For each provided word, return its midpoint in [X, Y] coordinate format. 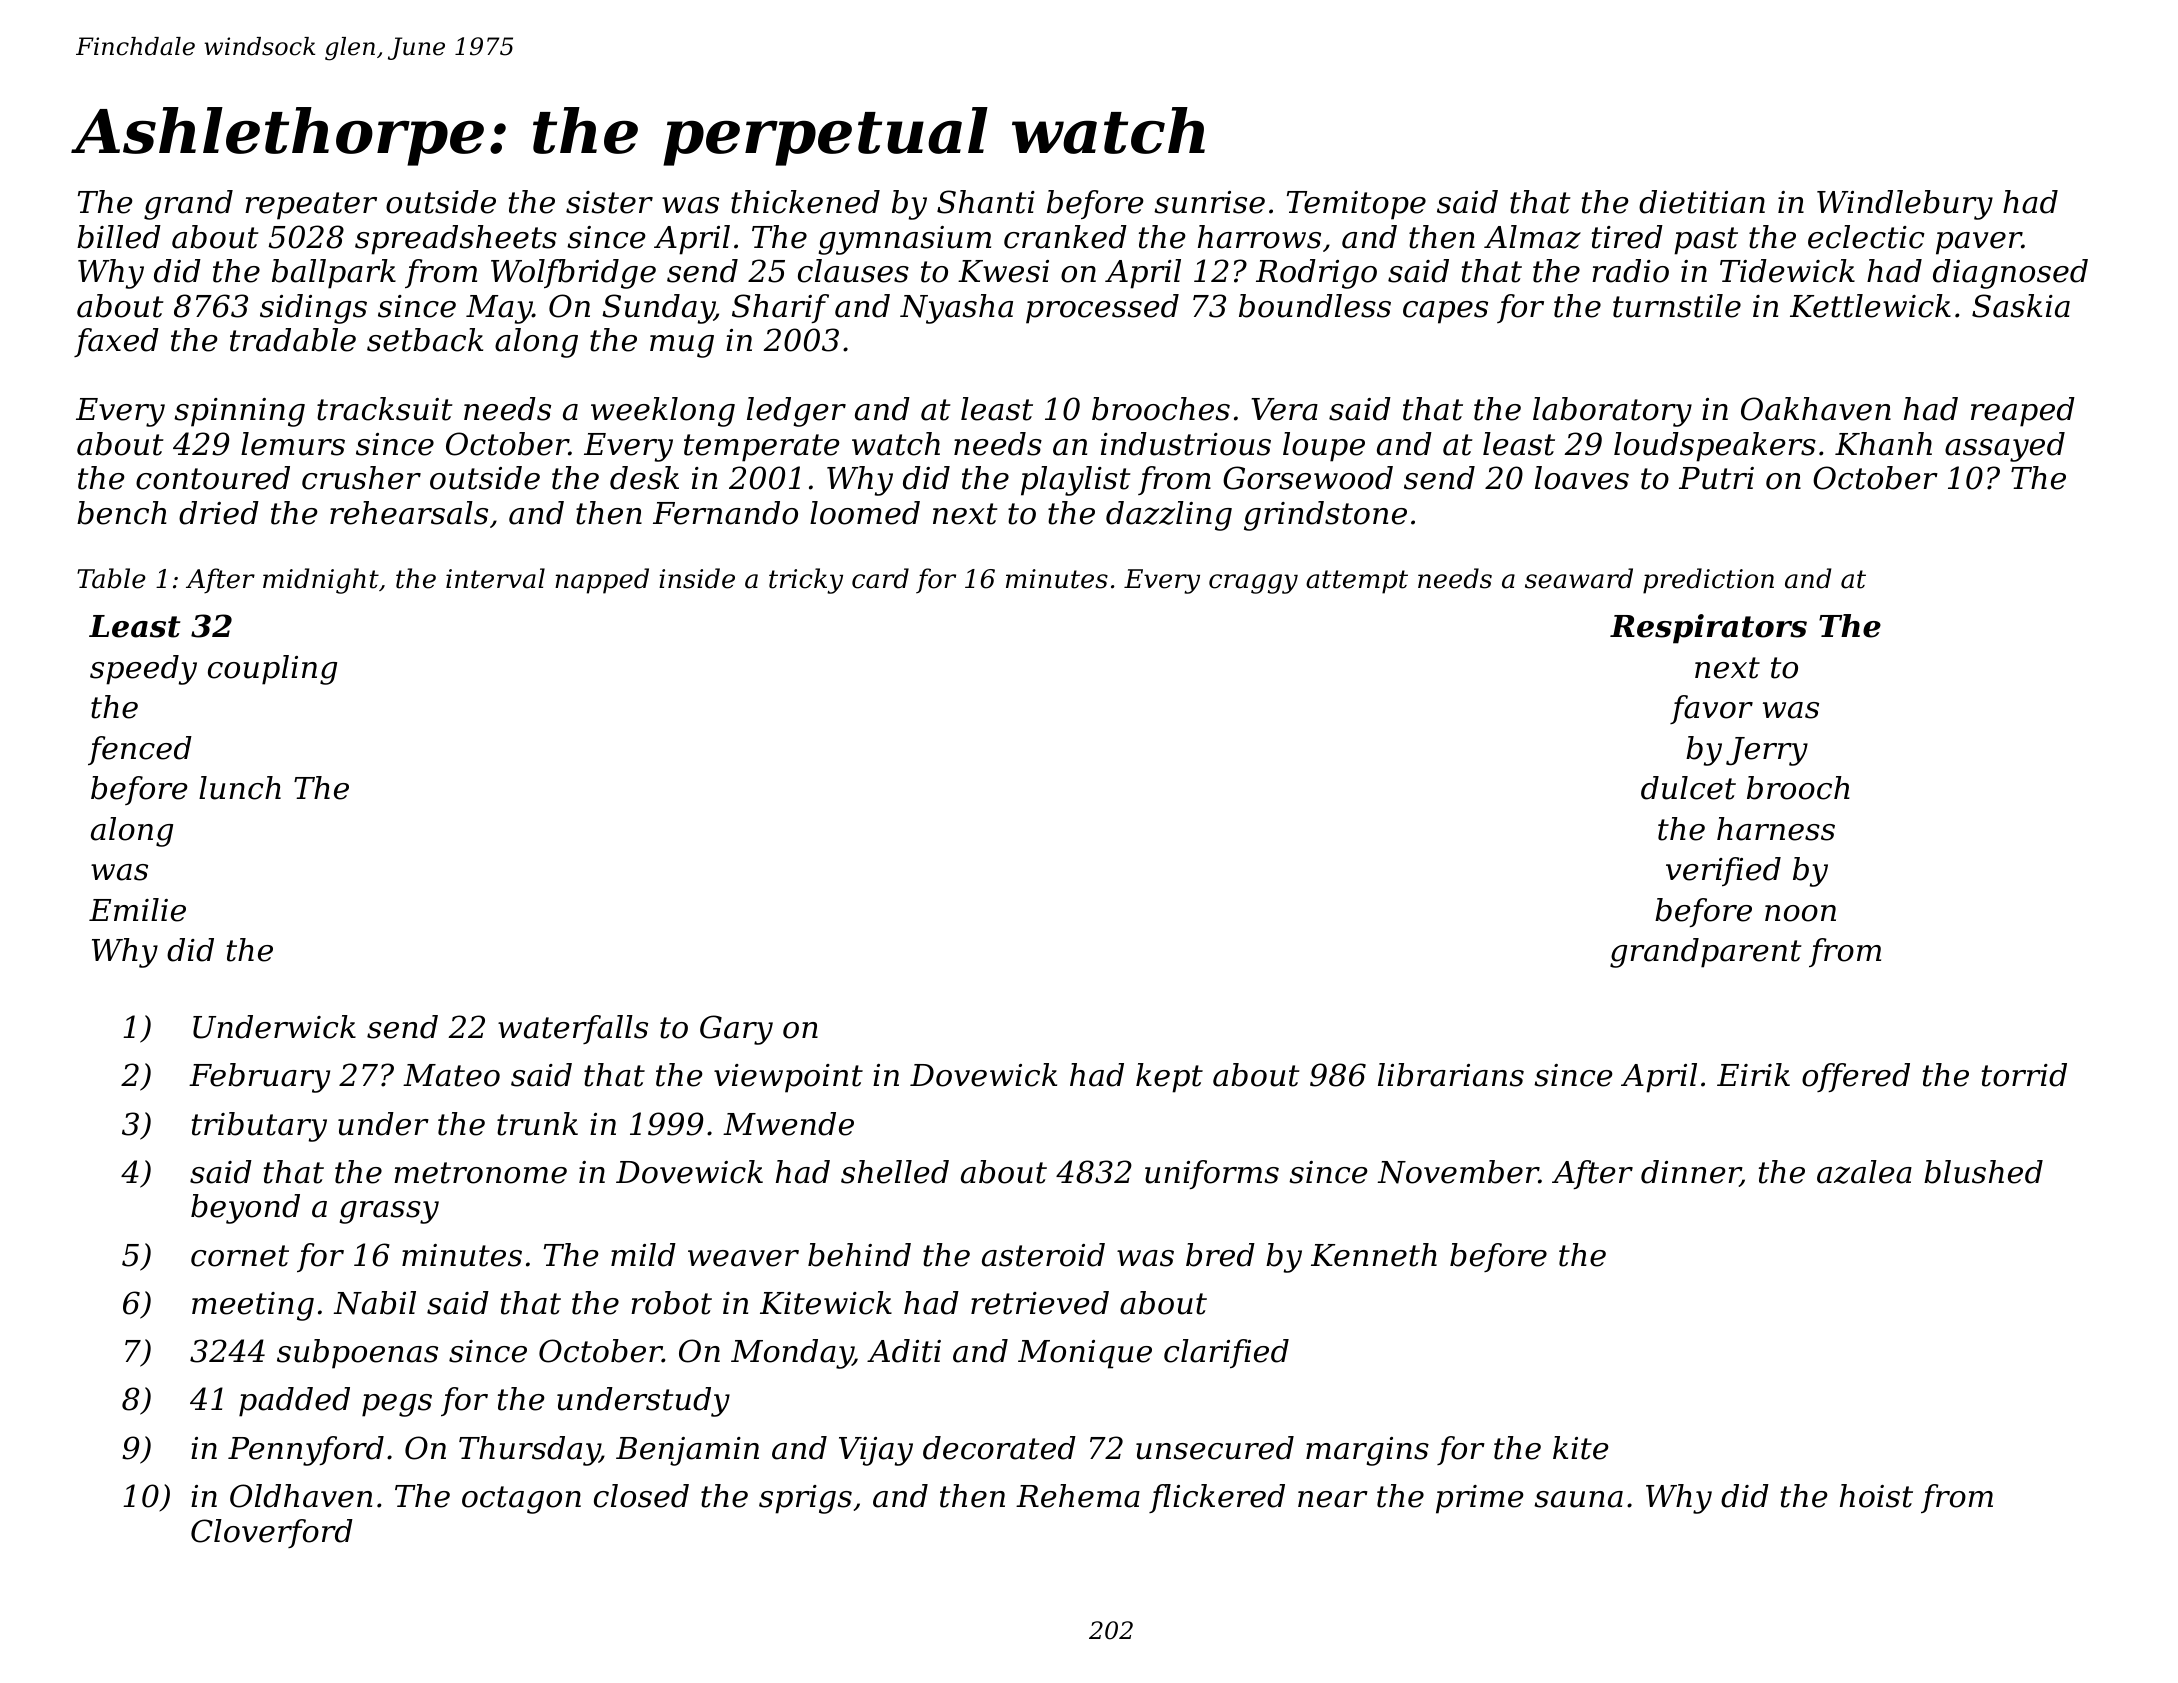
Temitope [1356, 205]
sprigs [805, 1499]
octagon [521, 1500]
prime [1480, 1499]
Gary [736, 1030]
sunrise [1209, 202]
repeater [311, 206]
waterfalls [573, 1029]
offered [1856, 1077]
